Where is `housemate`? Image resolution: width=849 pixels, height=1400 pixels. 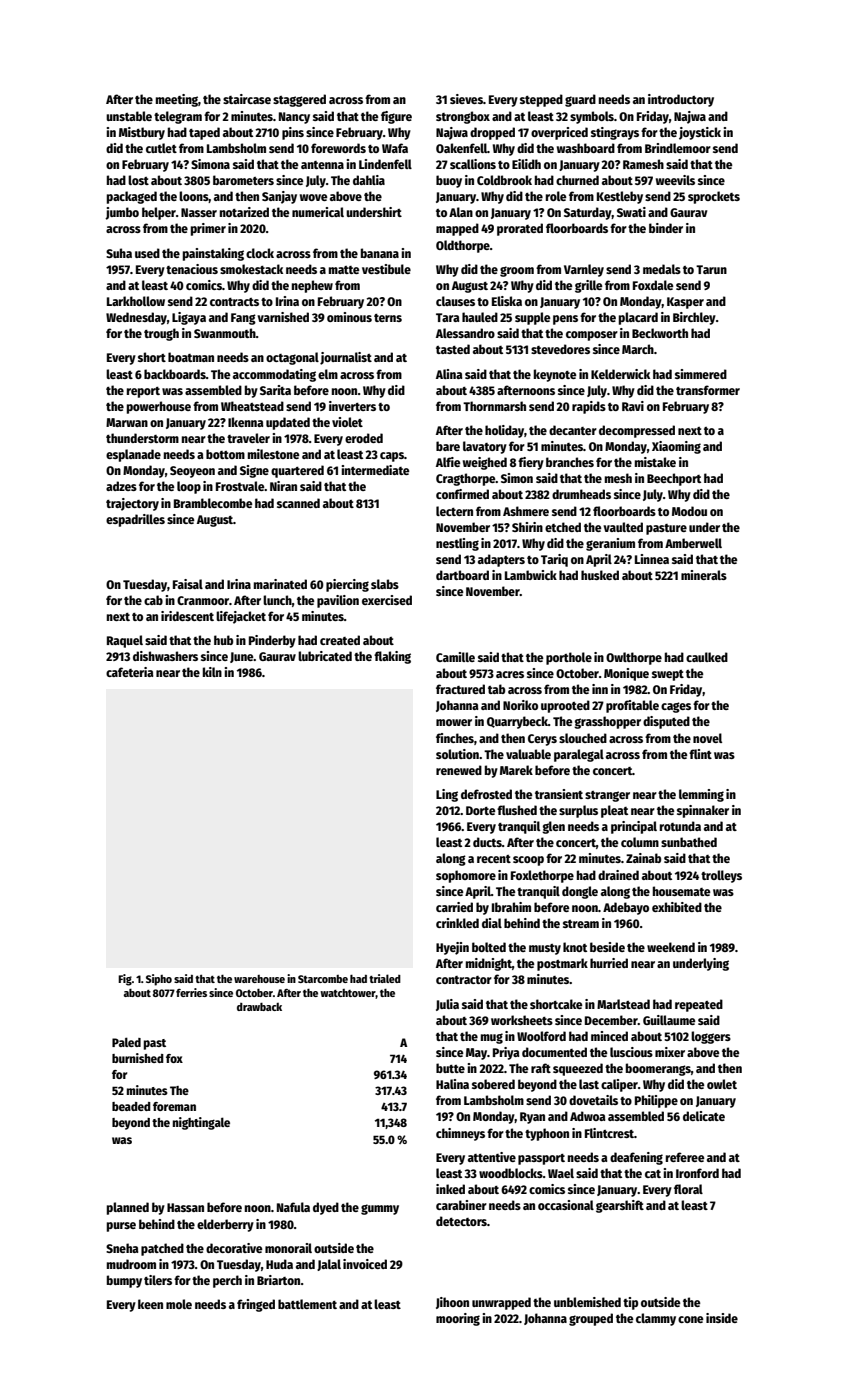 housemate is located at coordinates (682, 891).
